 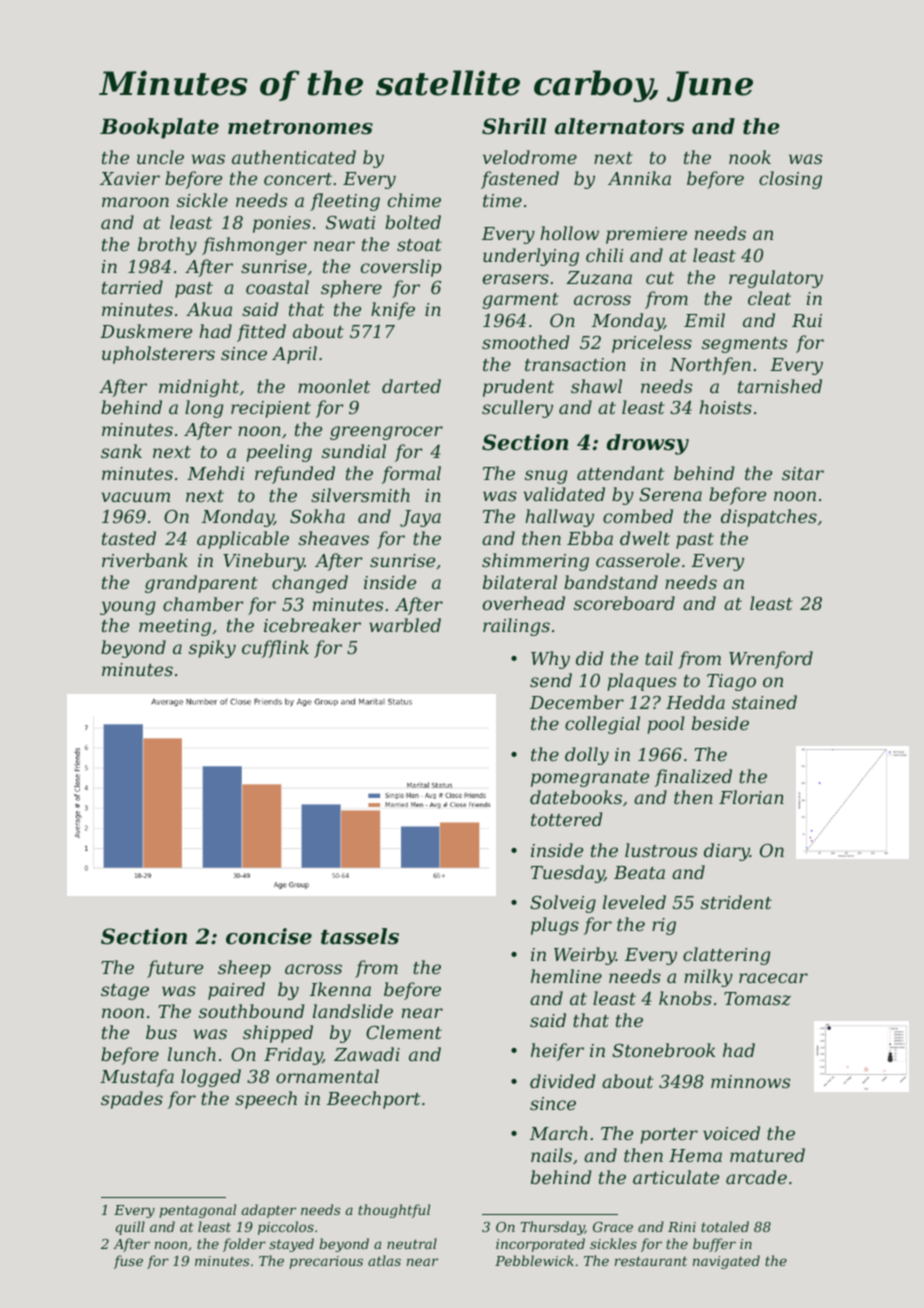 I want to click on tarnished, so click(x=780, y=386).
